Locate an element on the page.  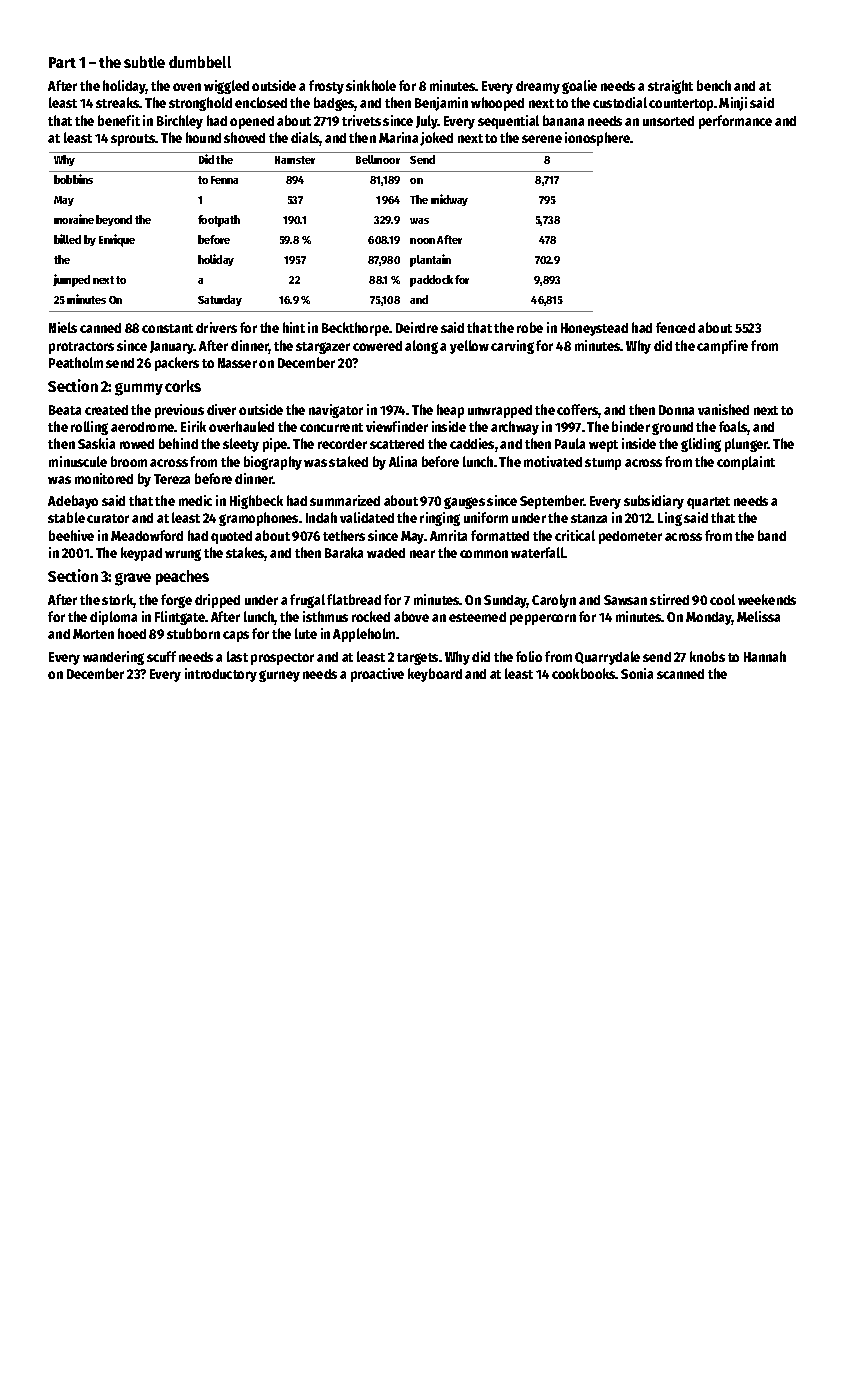
streaks is located at coordinates (118, 102).
